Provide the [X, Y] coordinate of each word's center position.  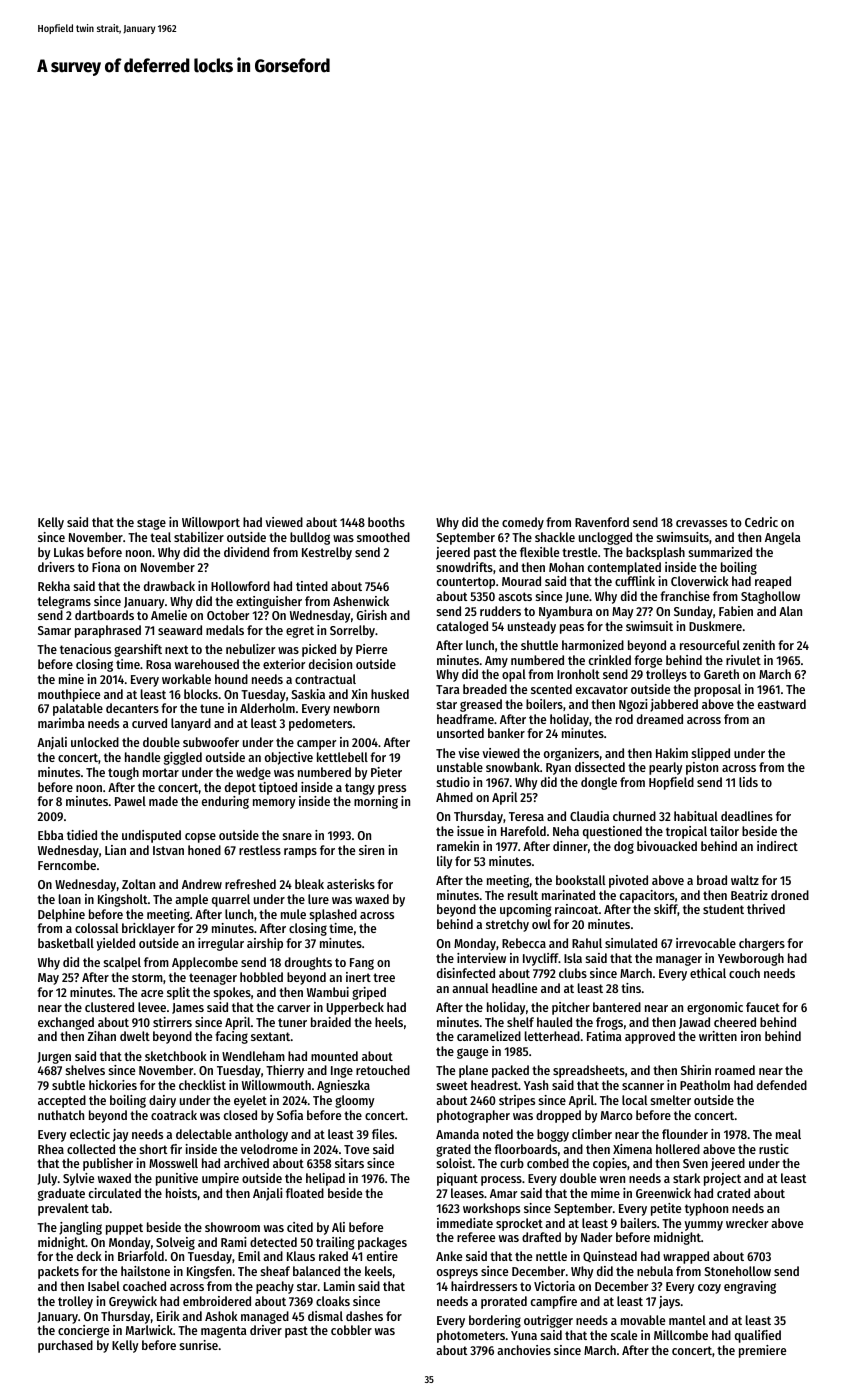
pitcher [571, 1008]
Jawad [694, 1023]
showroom [232, 1227]
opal [514, 675]
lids [748, 782]
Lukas [69, 552]
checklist [202, 1085]
